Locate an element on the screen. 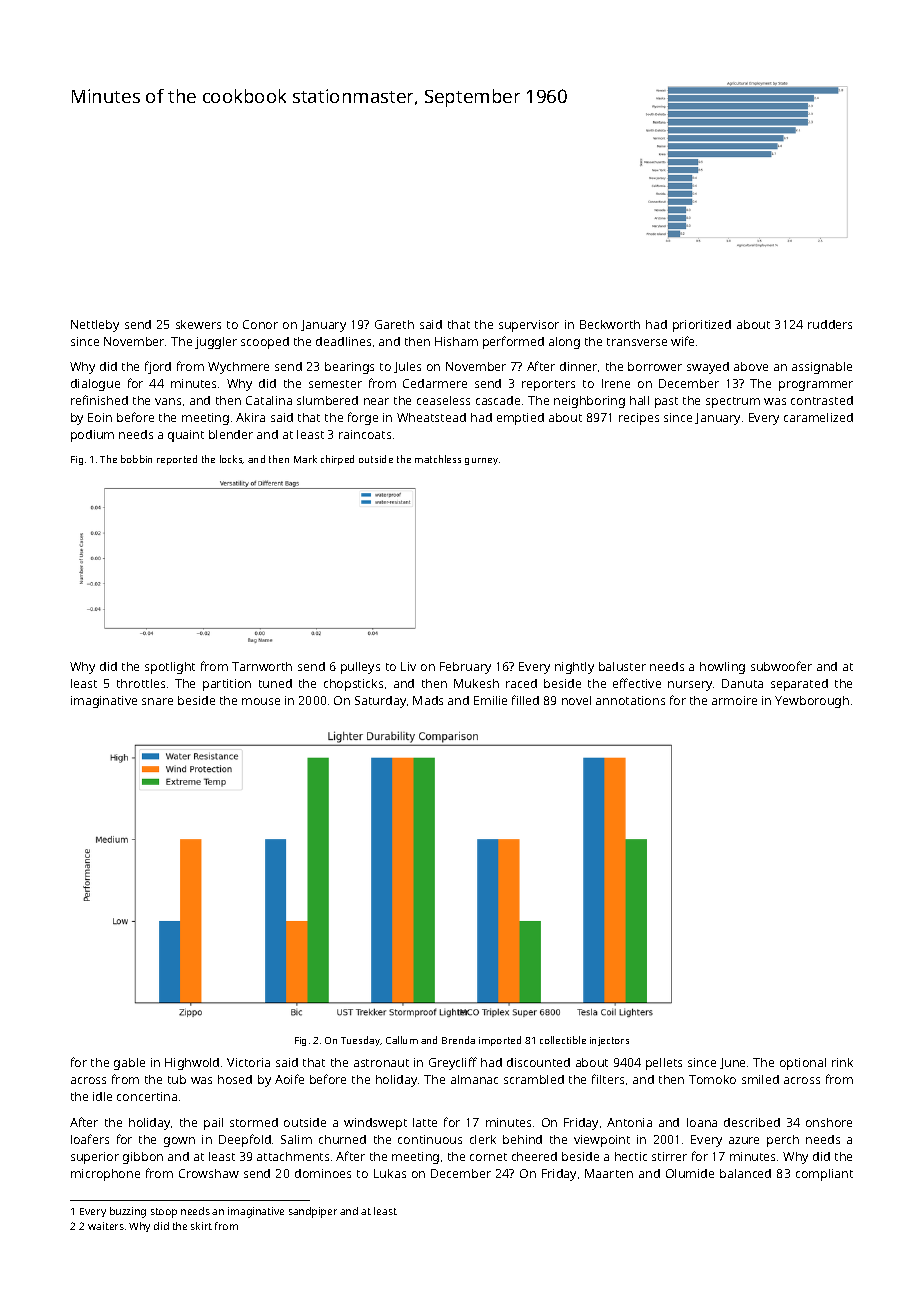  stormed is located at coordinates (254, 1122).
